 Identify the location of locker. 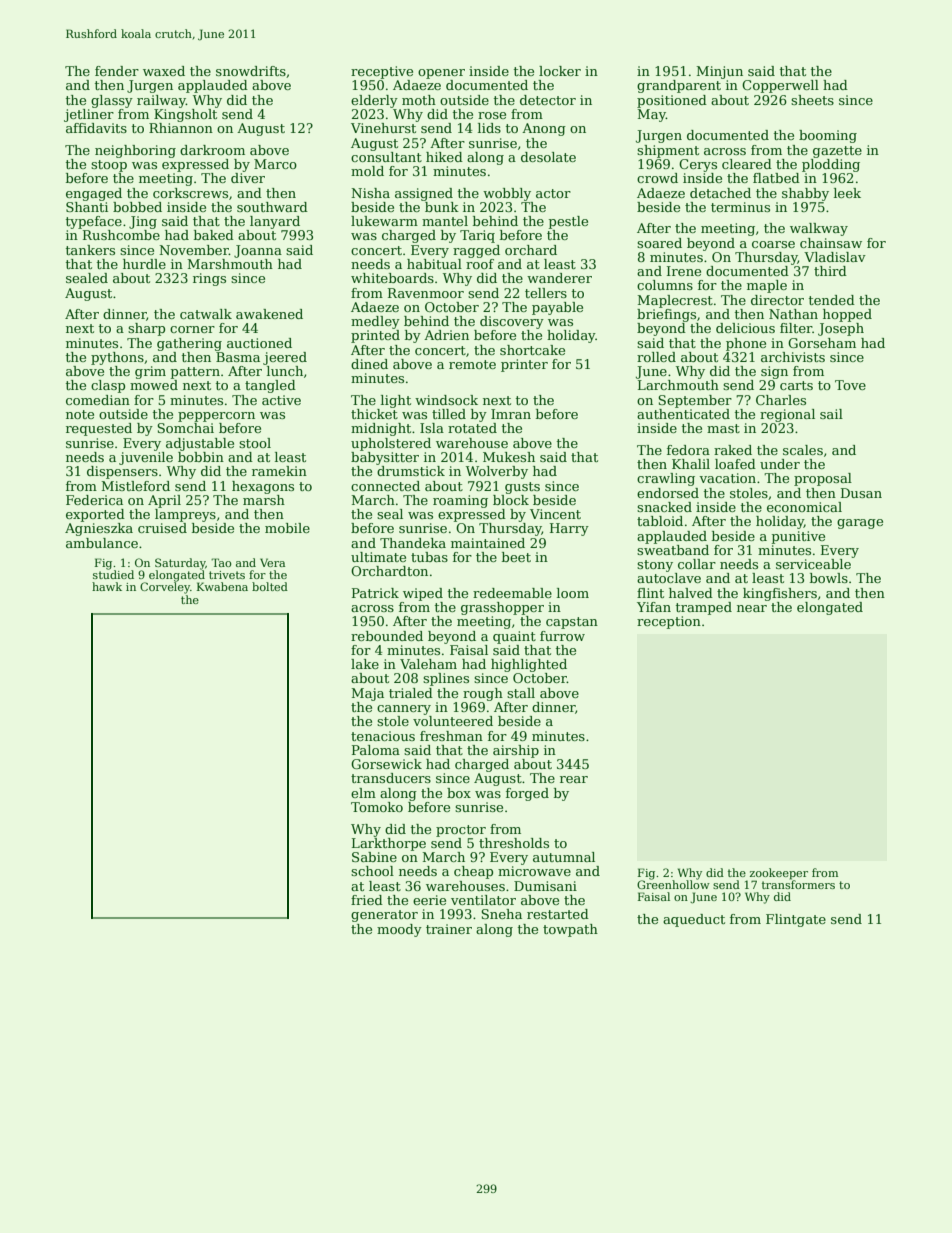
(560, 71).
